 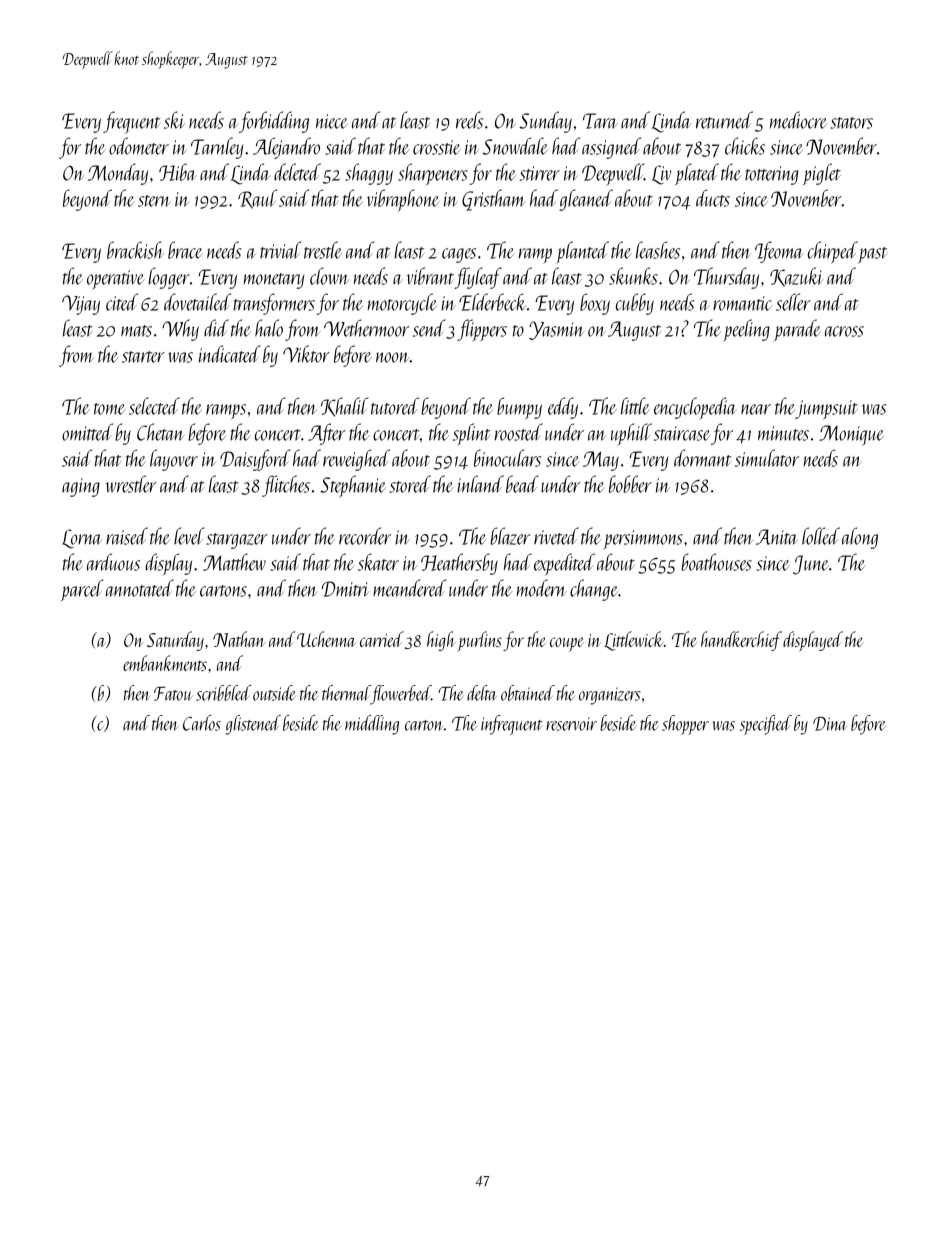 I want to click on odometer, so click(x=139, y=146).
